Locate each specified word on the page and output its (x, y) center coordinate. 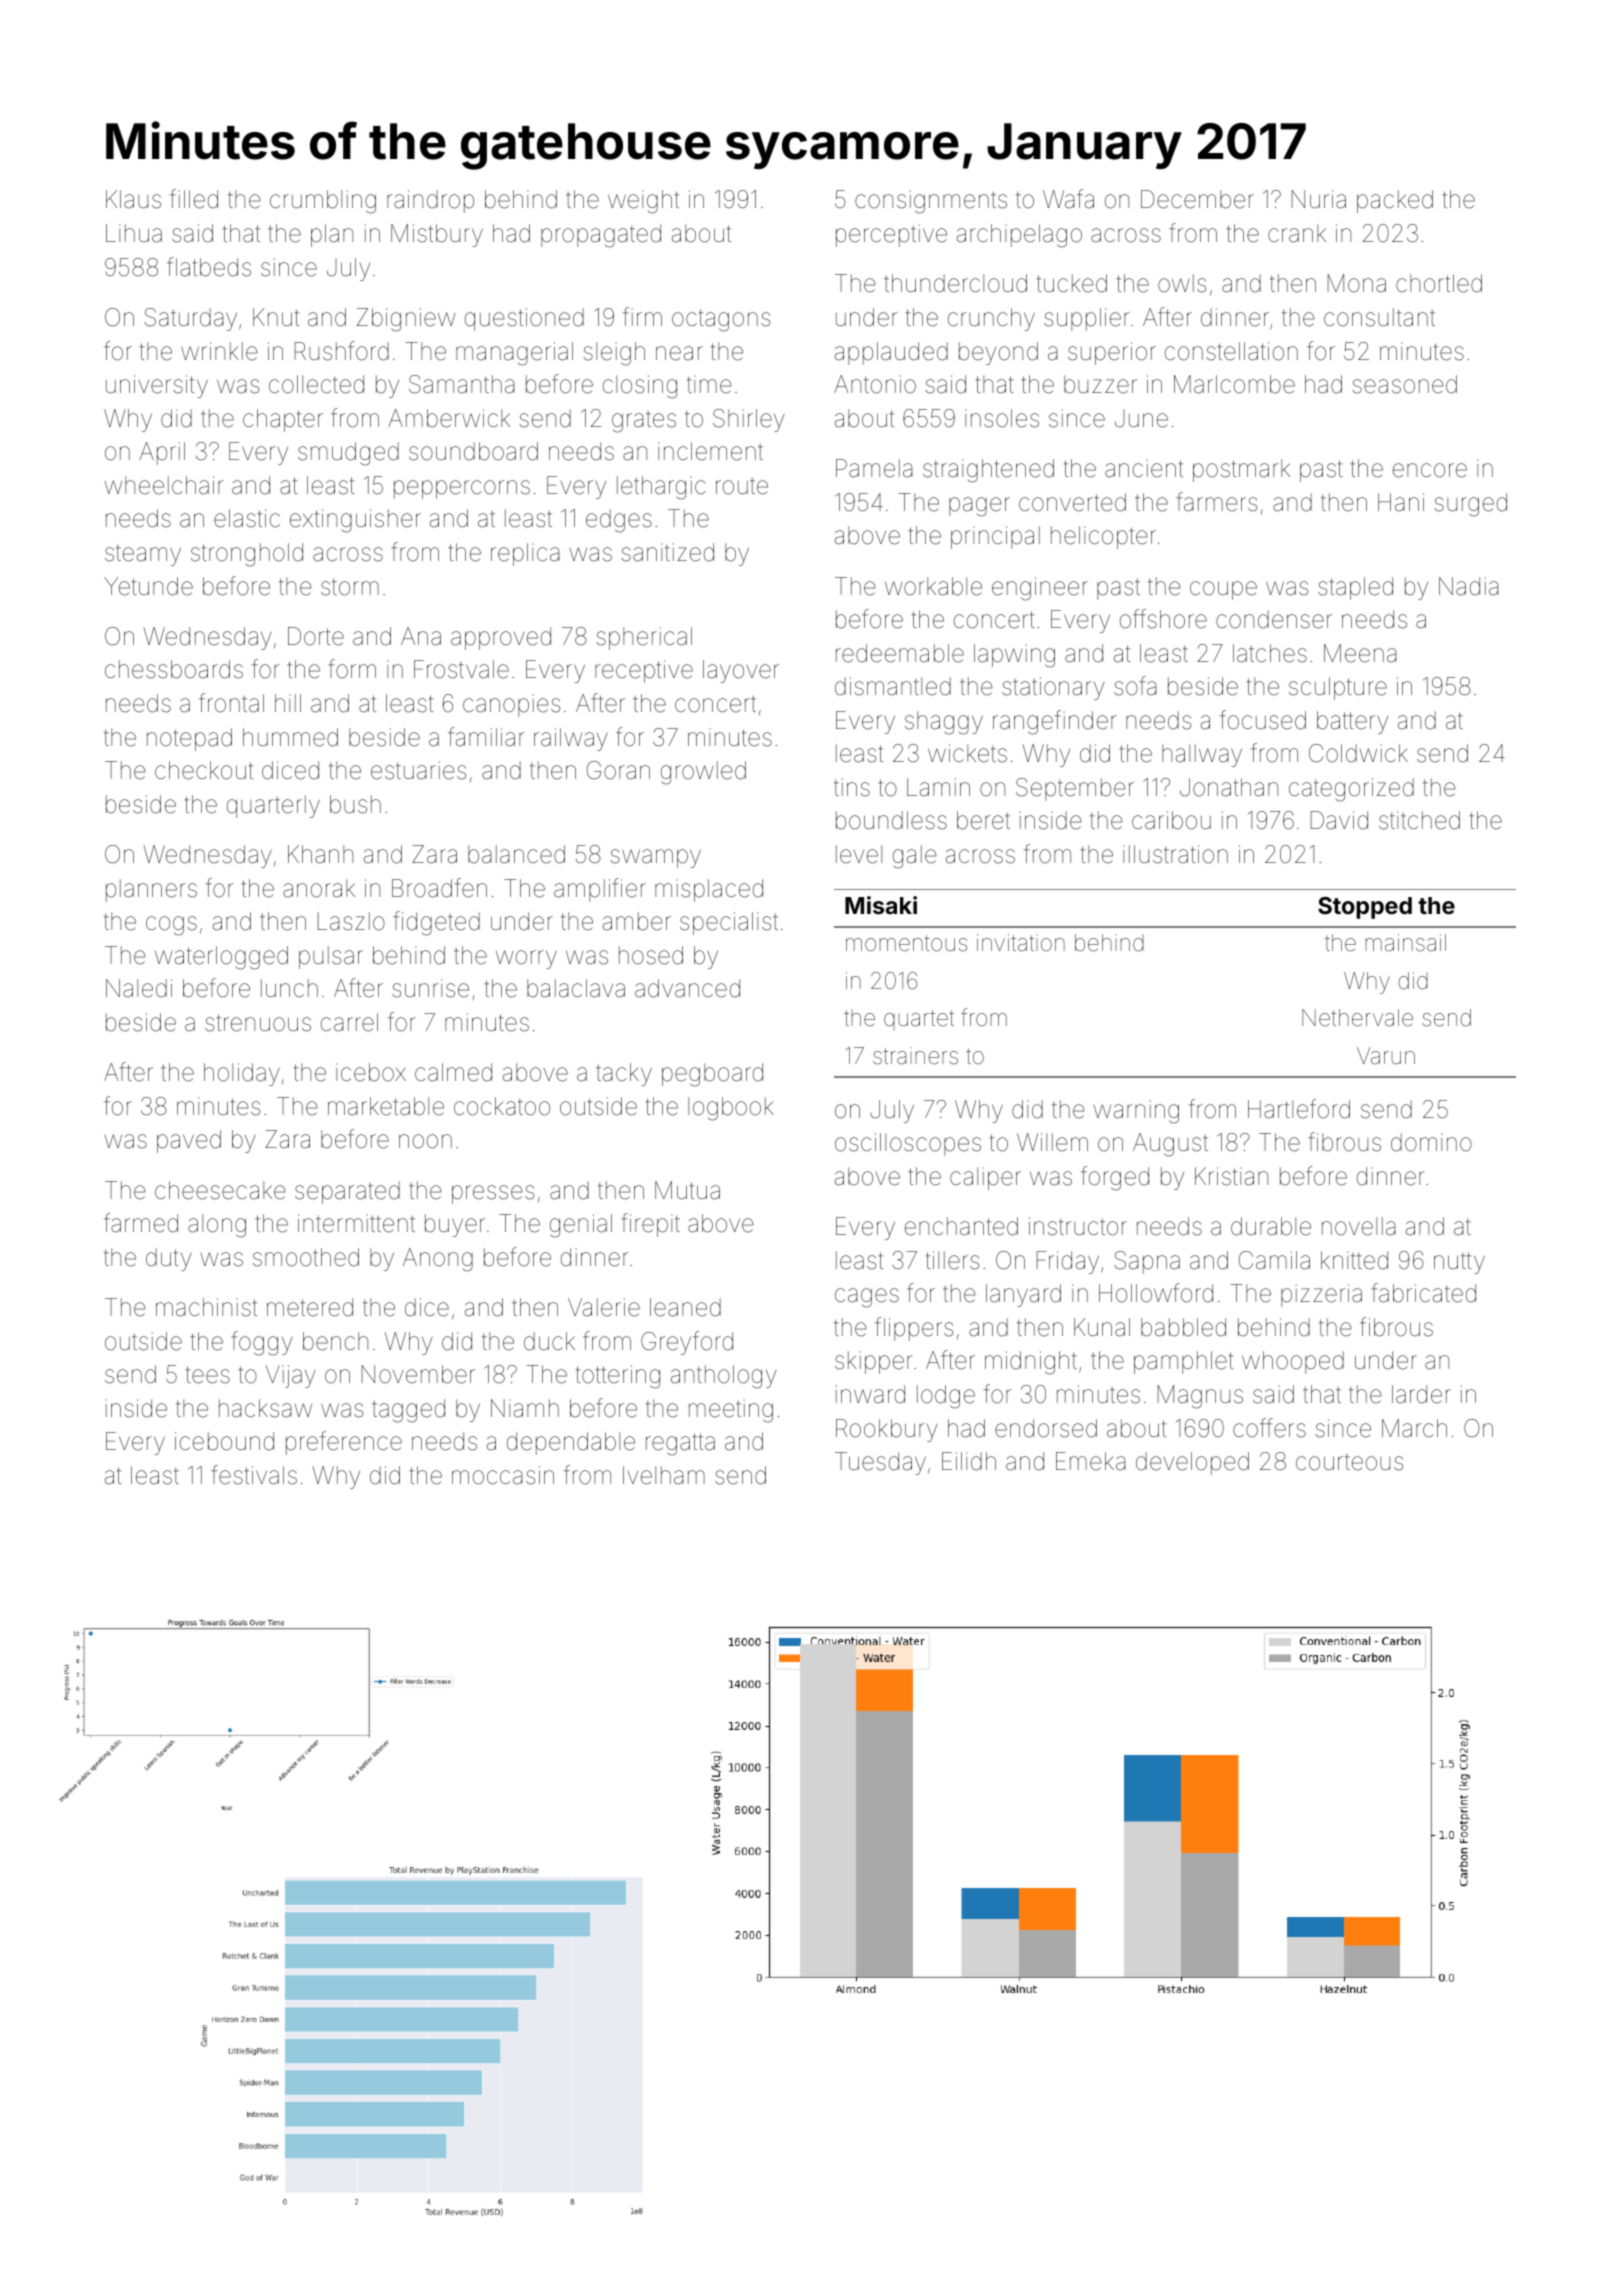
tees (208, 1375)
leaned (685, 1307)
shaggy (944, 723)
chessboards (174, 669)
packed (1395, 201)
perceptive (891, 235)
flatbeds (209, 267)
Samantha (462, 384)
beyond (998, 353)
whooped (1293, 1362)
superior (1112, 353)
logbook (730, 1109)
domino (1431, 1142)
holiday (242, 1074)
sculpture (1338, 688)
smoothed (306, 1257)
